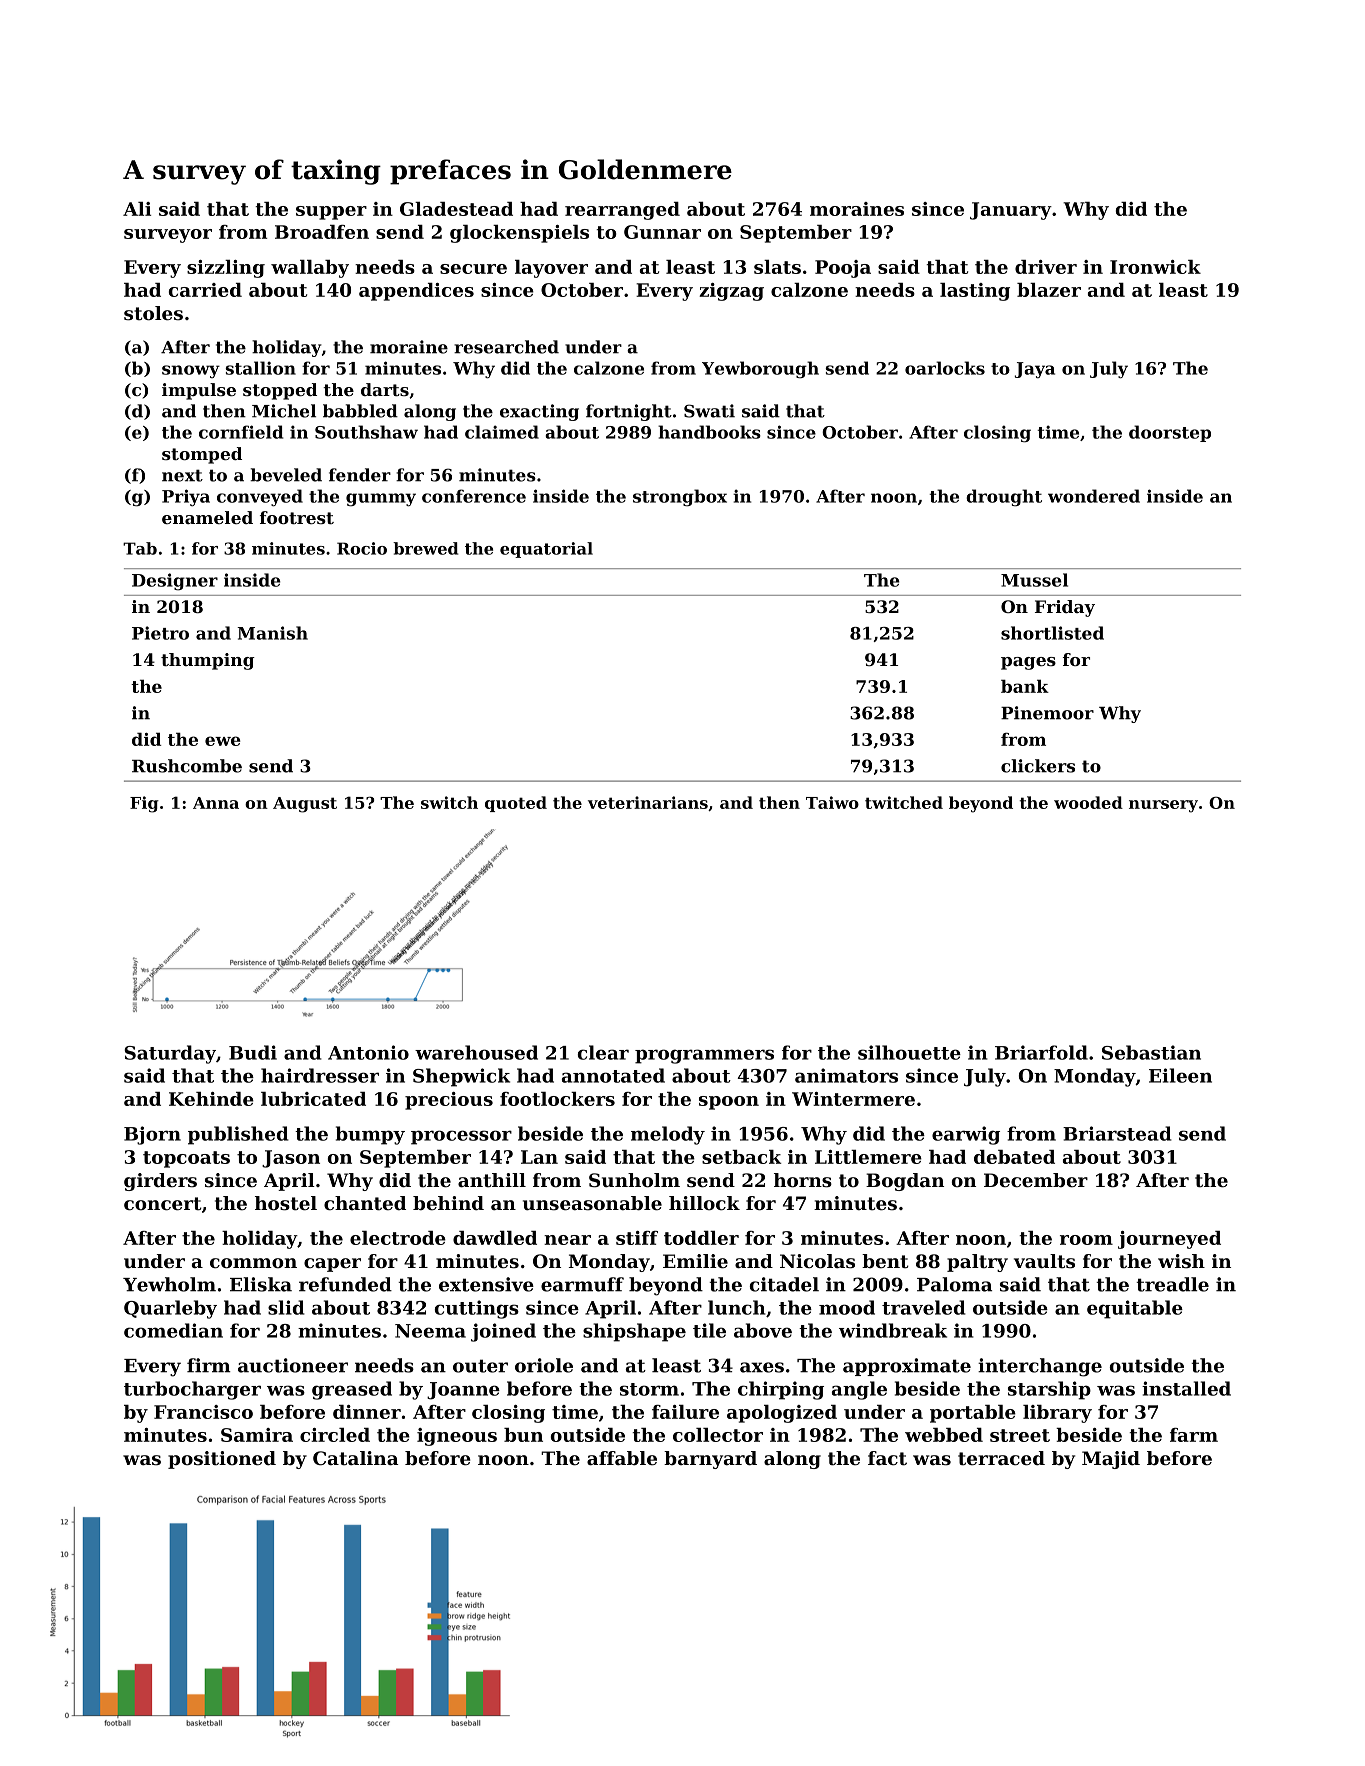 The image size is (1365, 1766). What do you see at coordinates (331, 213) in the image?
I see `supper` at bounding box center [331, 213].
